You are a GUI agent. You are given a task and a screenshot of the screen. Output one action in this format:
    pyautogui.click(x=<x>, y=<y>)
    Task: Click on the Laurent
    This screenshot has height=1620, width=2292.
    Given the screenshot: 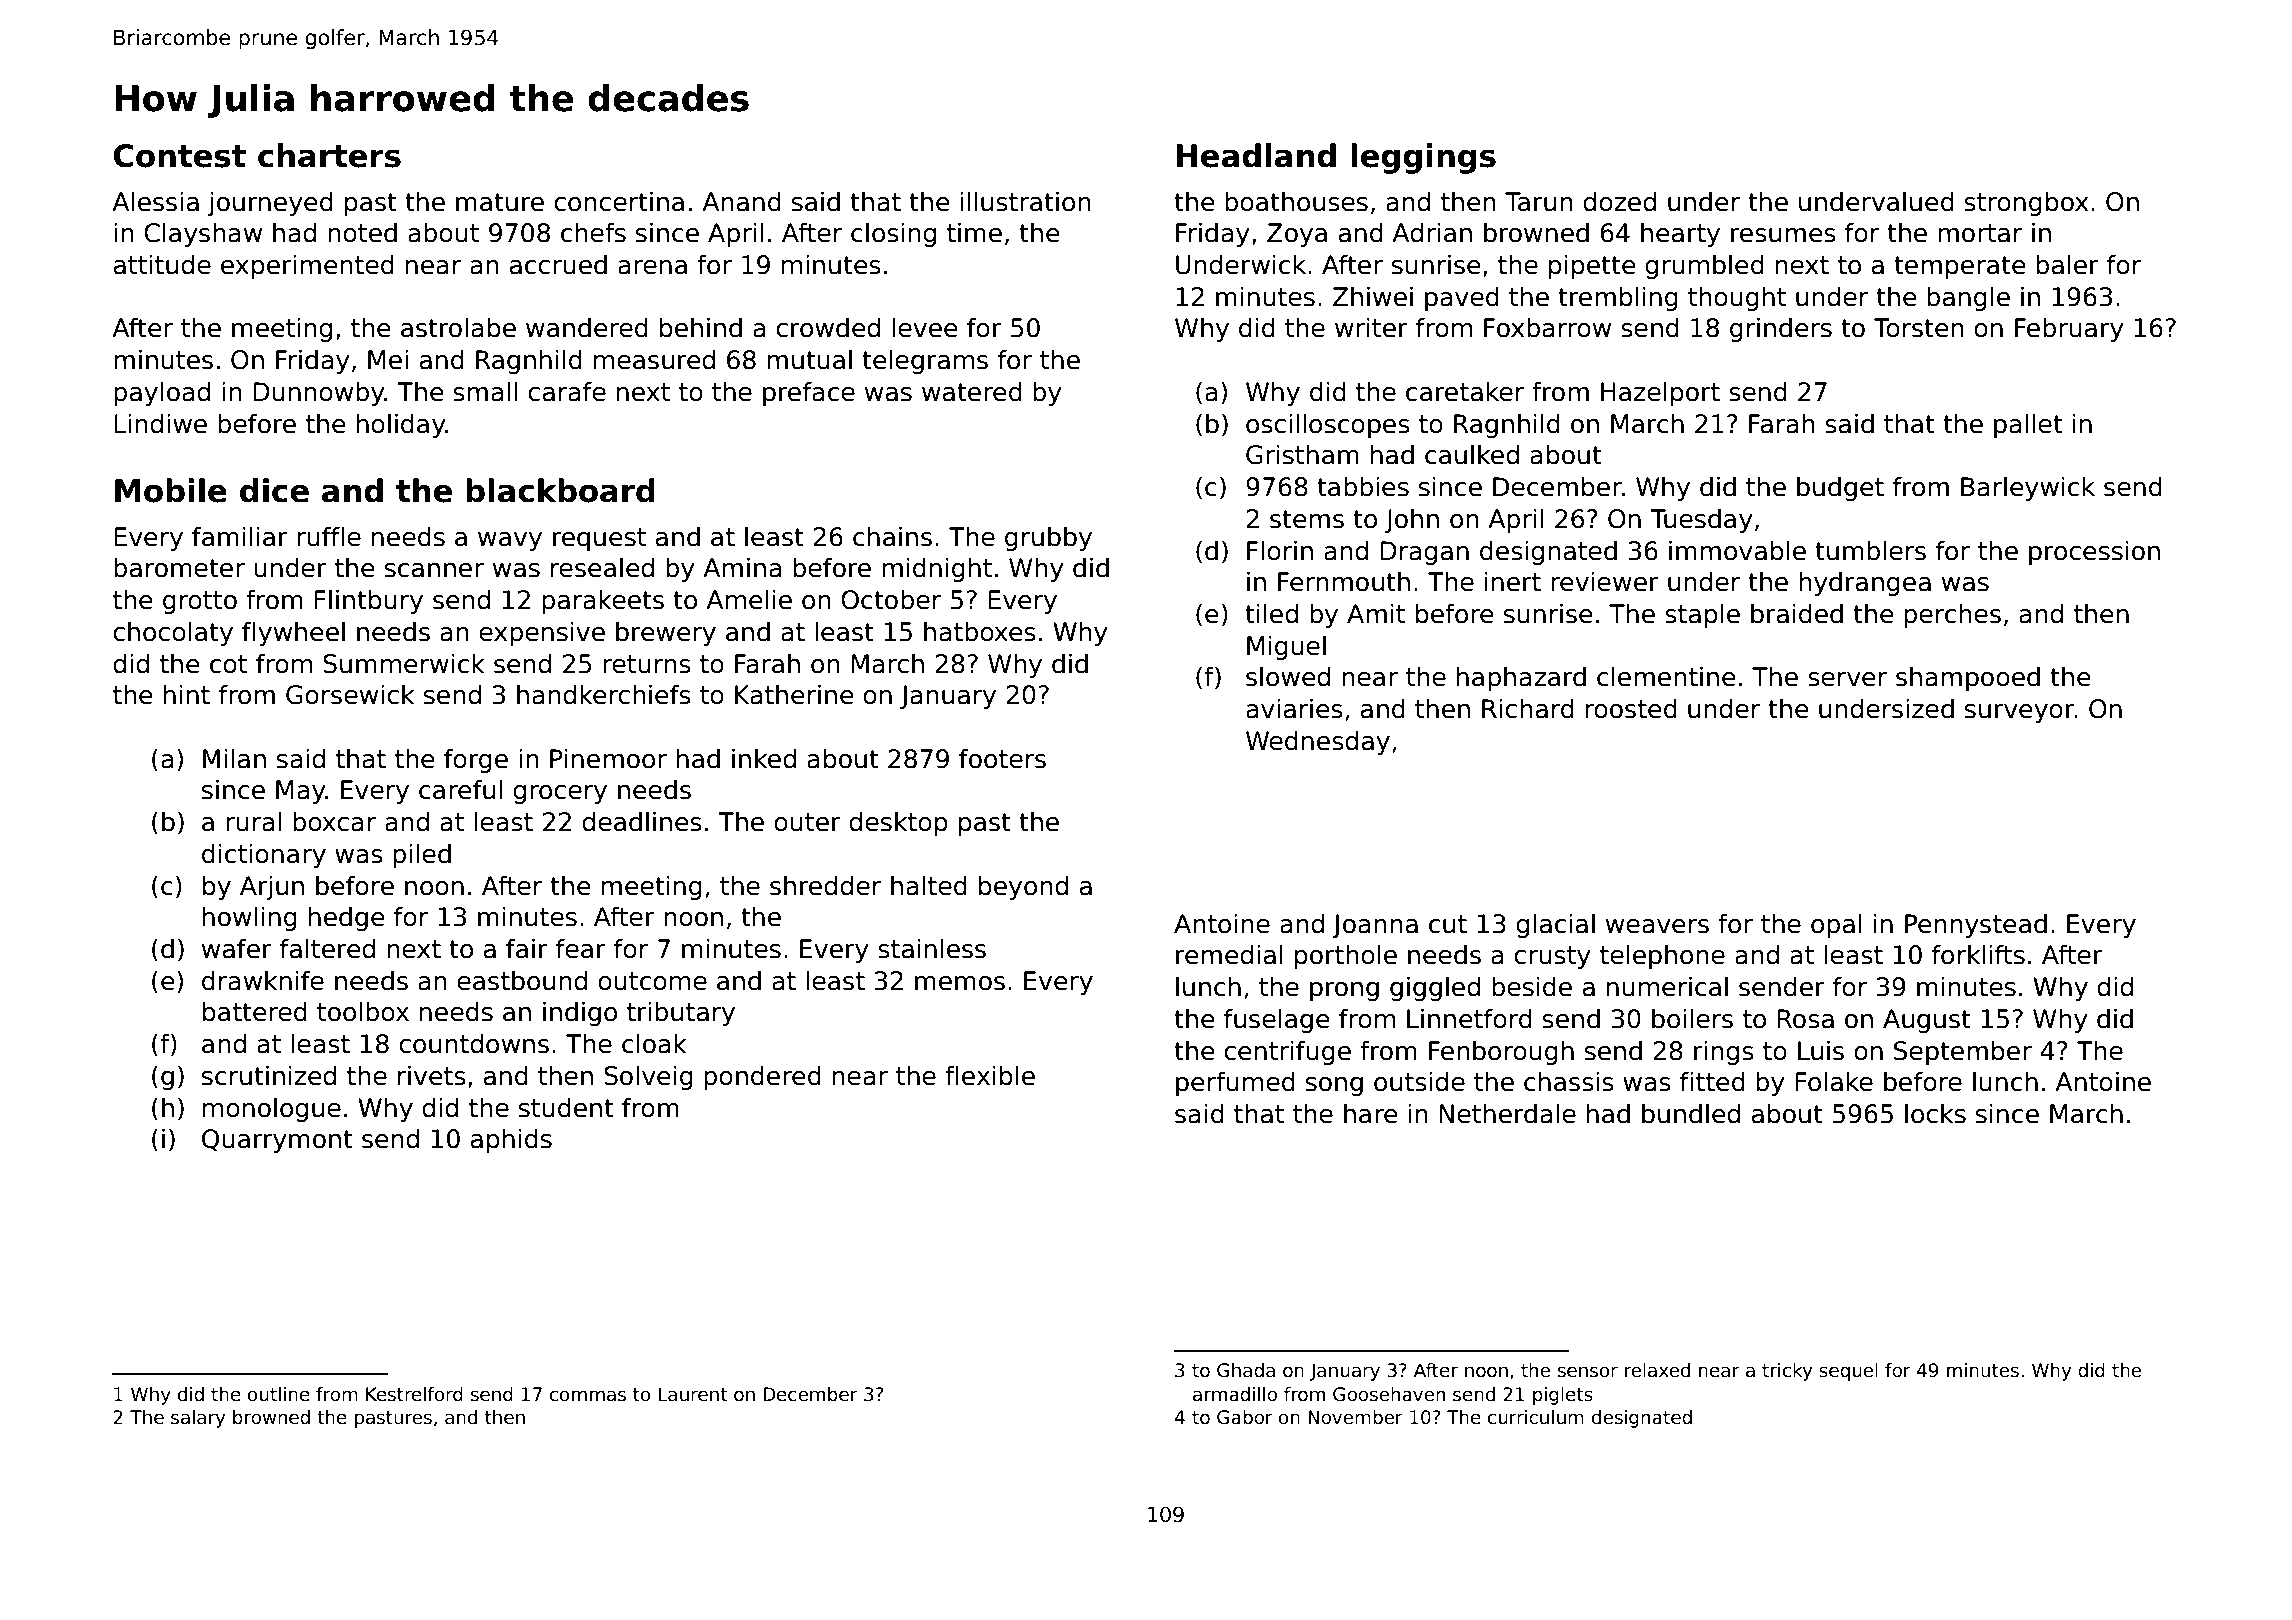 What is the action you would take?
    pyautogui.click(x=692, y=1394)
